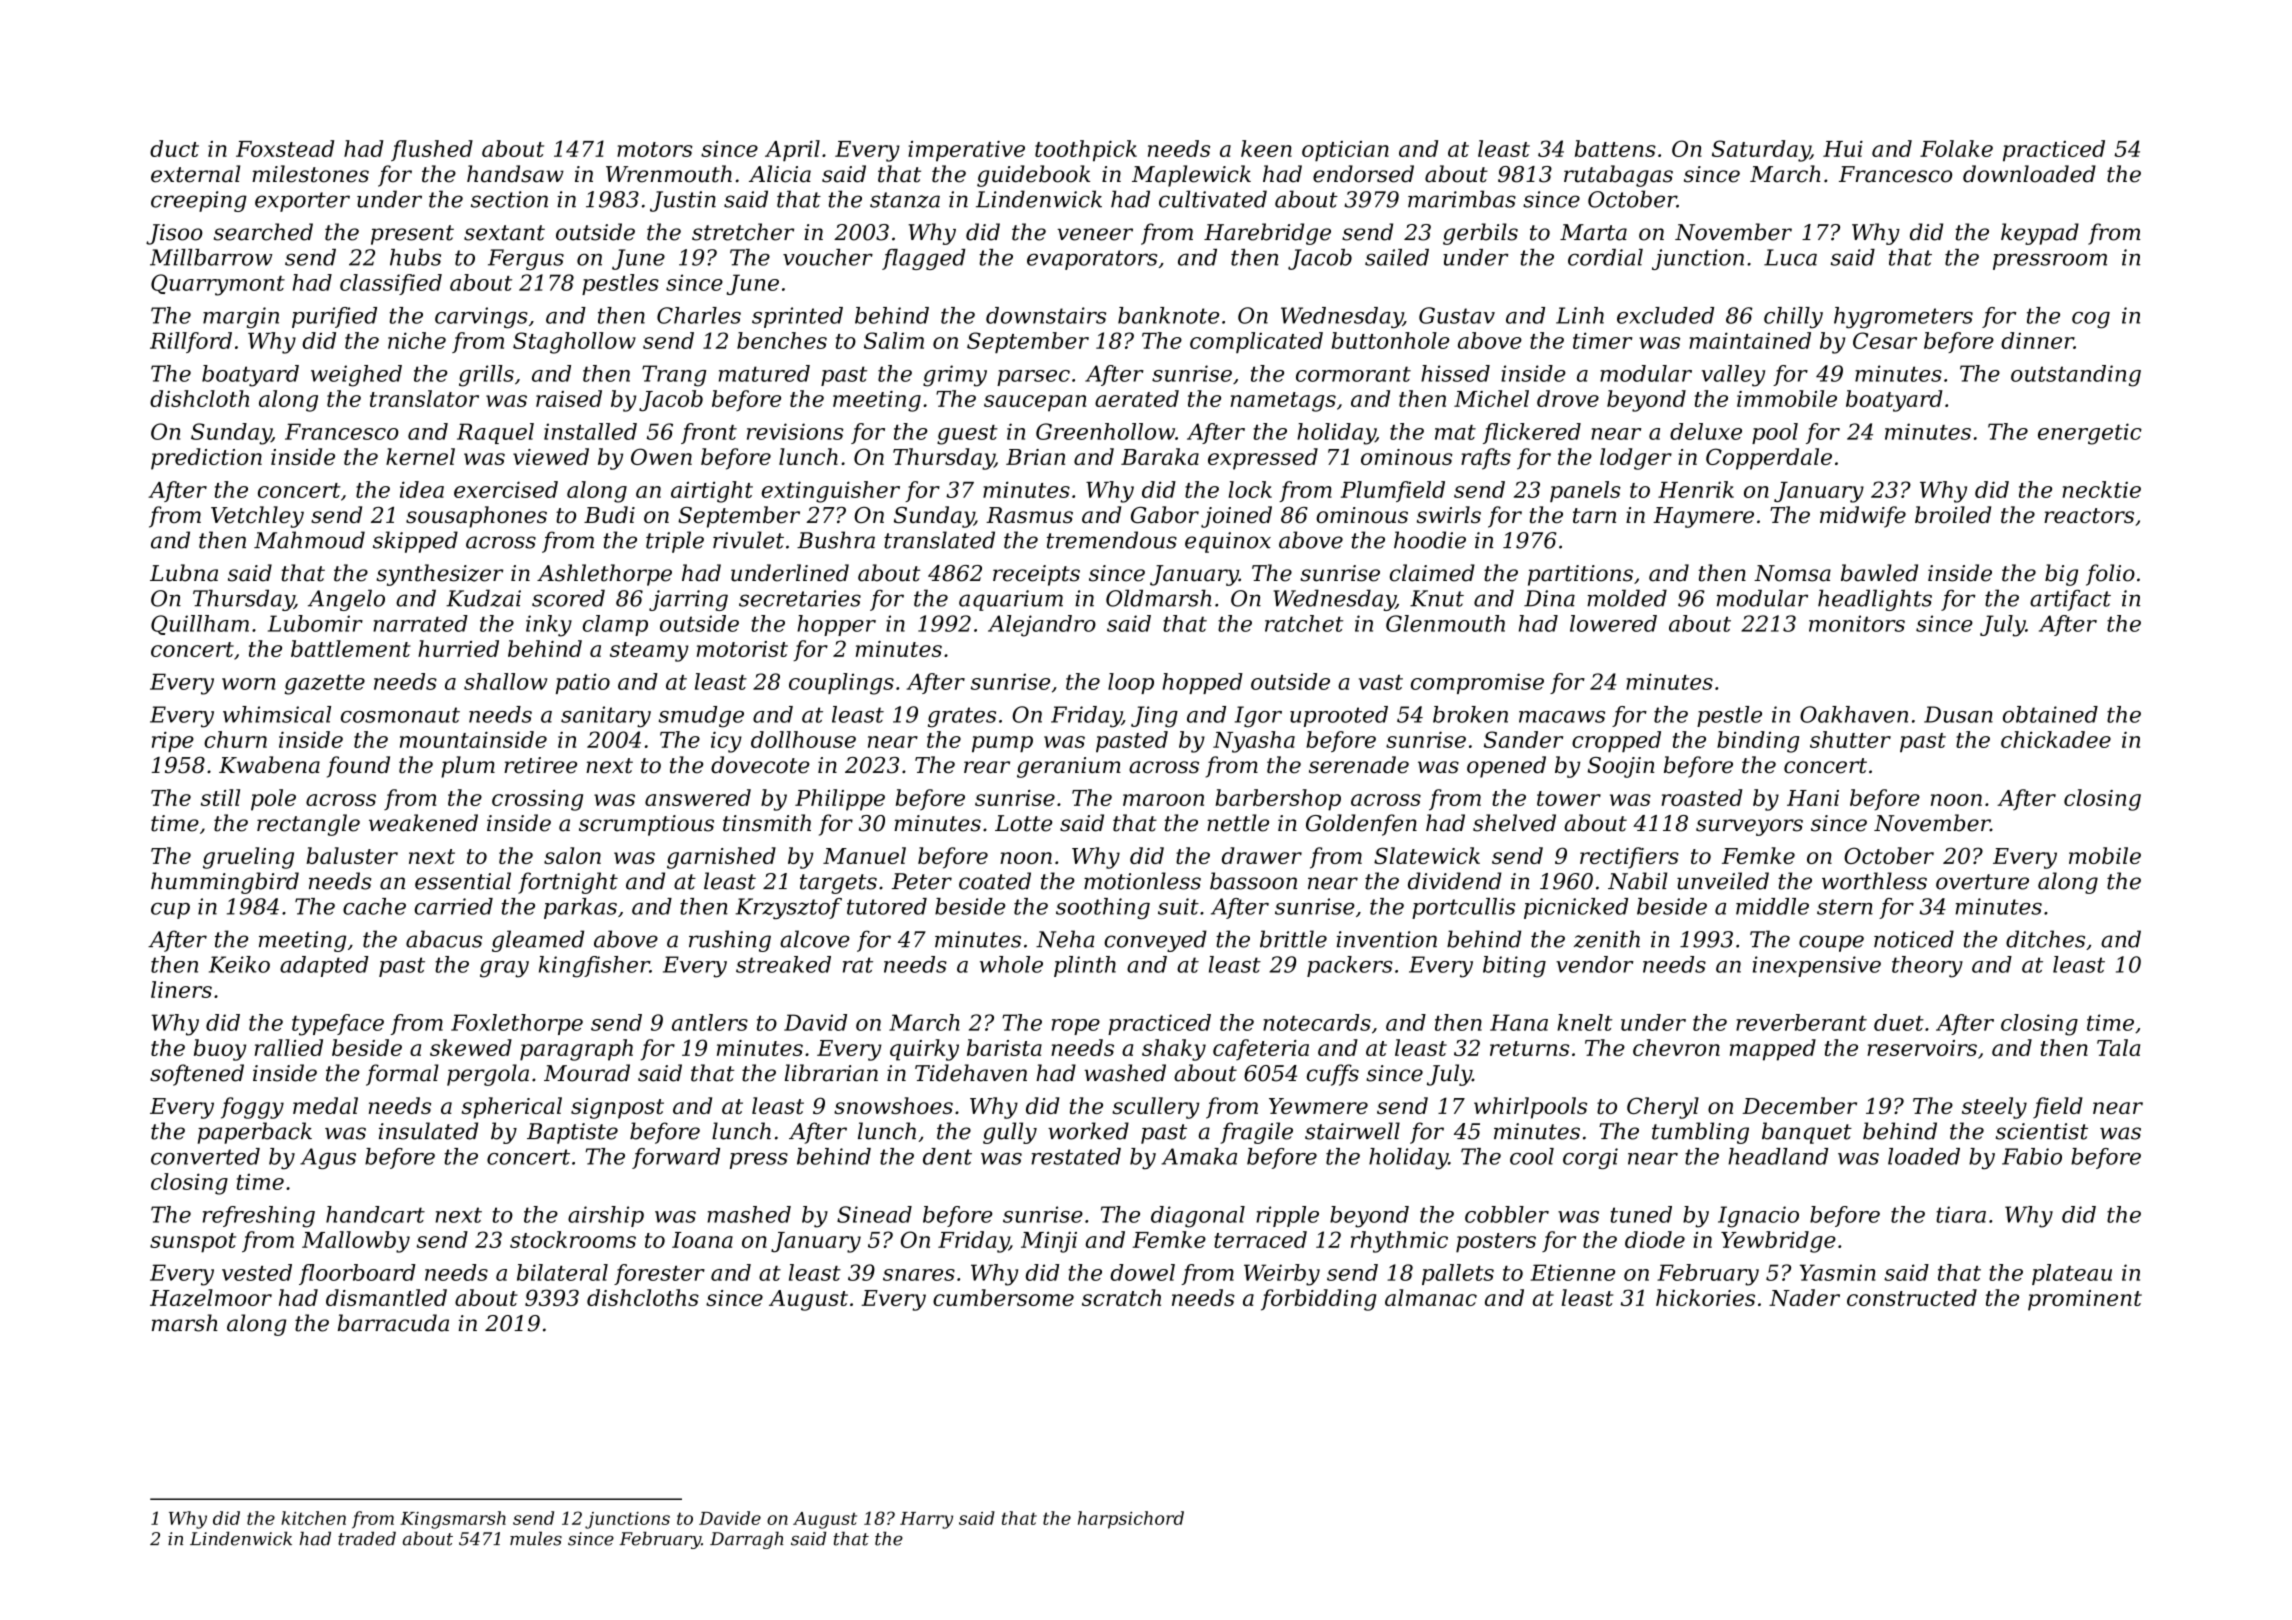  What do you see at coordinates (583, 683) in the document?
I see `patio` at bounding box center [583, 683].
